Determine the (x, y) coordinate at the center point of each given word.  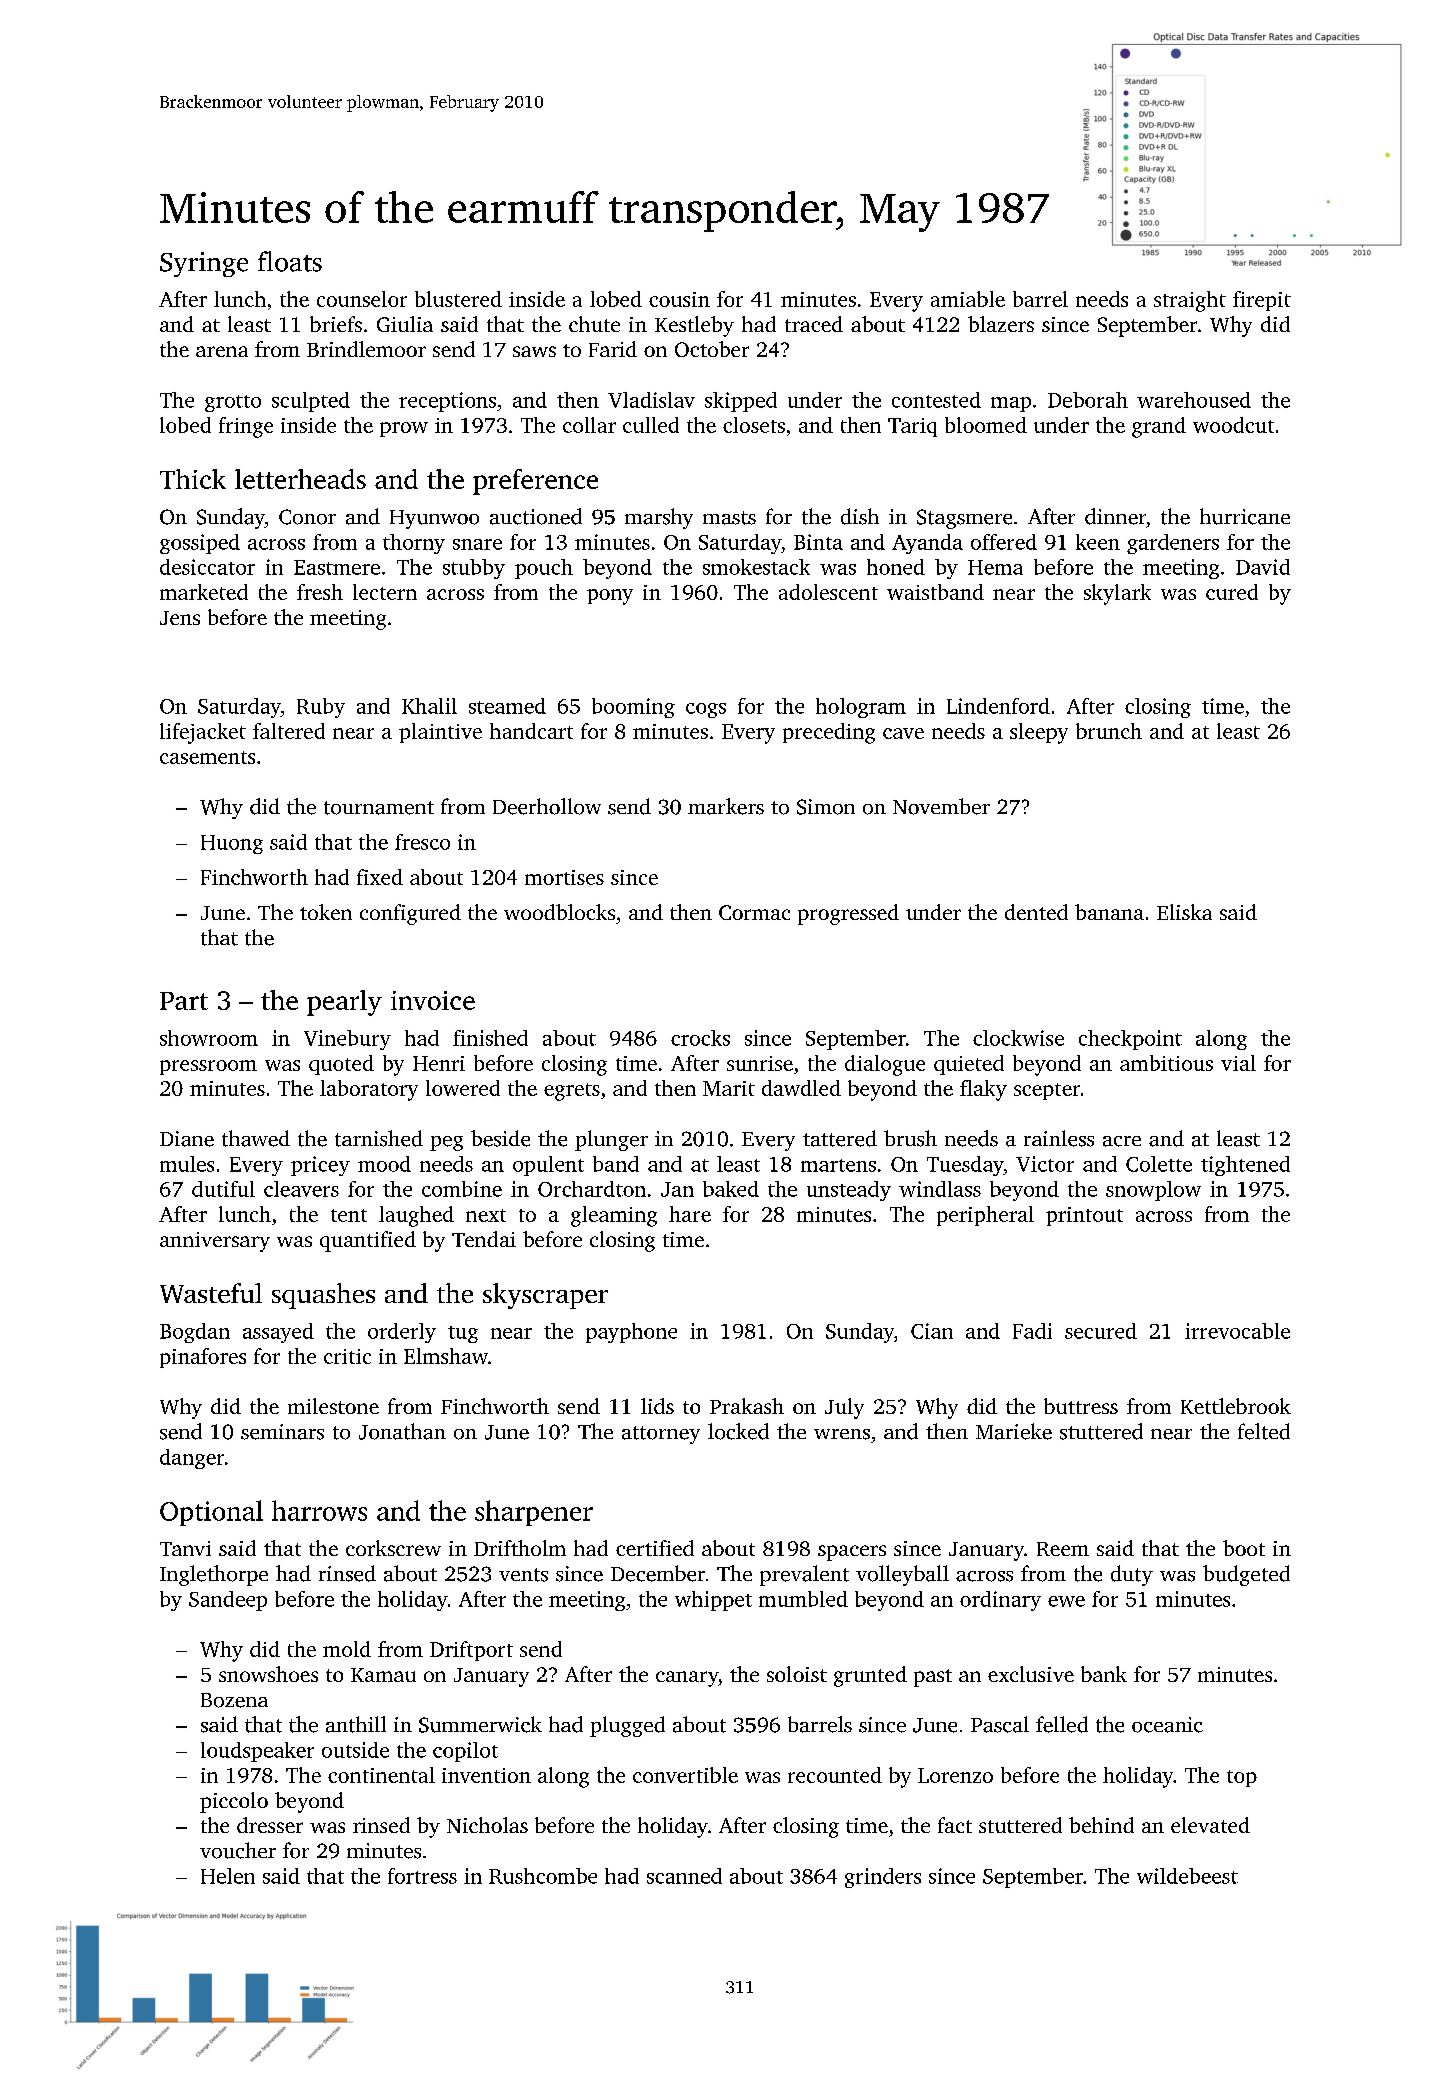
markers (726, 806)
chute (594, 324)
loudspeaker (257, 1752)
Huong (232, 844)
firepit (1262, 301)
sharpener (534, 1513)
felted (1264, 1431)
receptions (447, 402)
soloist (797, 1674)
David (1263, 567)
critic (347, 1356)
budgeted (1246, 1575)
